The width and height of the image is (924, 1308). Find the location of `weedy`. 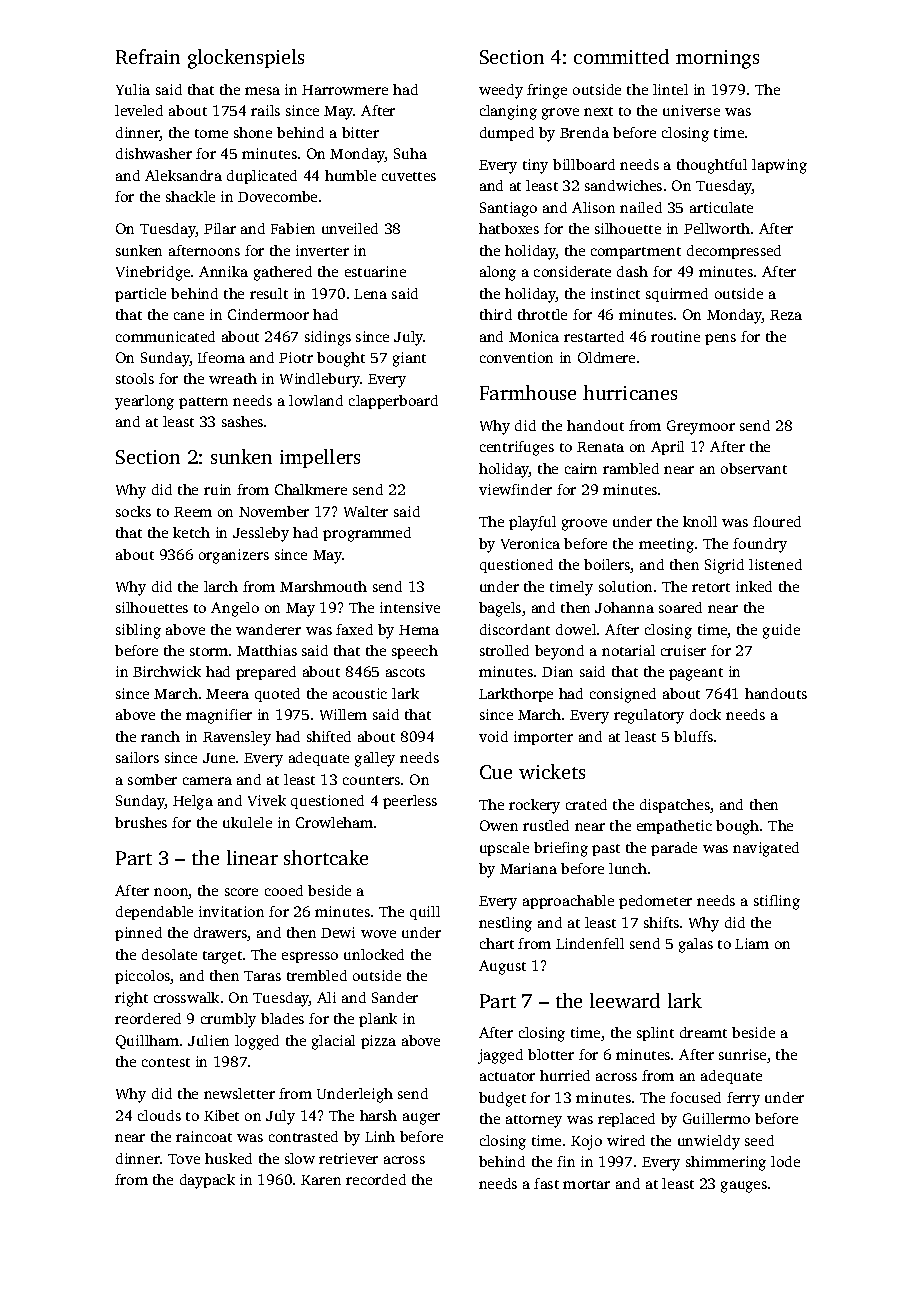

weedy is located at coordinates (501, 91).
